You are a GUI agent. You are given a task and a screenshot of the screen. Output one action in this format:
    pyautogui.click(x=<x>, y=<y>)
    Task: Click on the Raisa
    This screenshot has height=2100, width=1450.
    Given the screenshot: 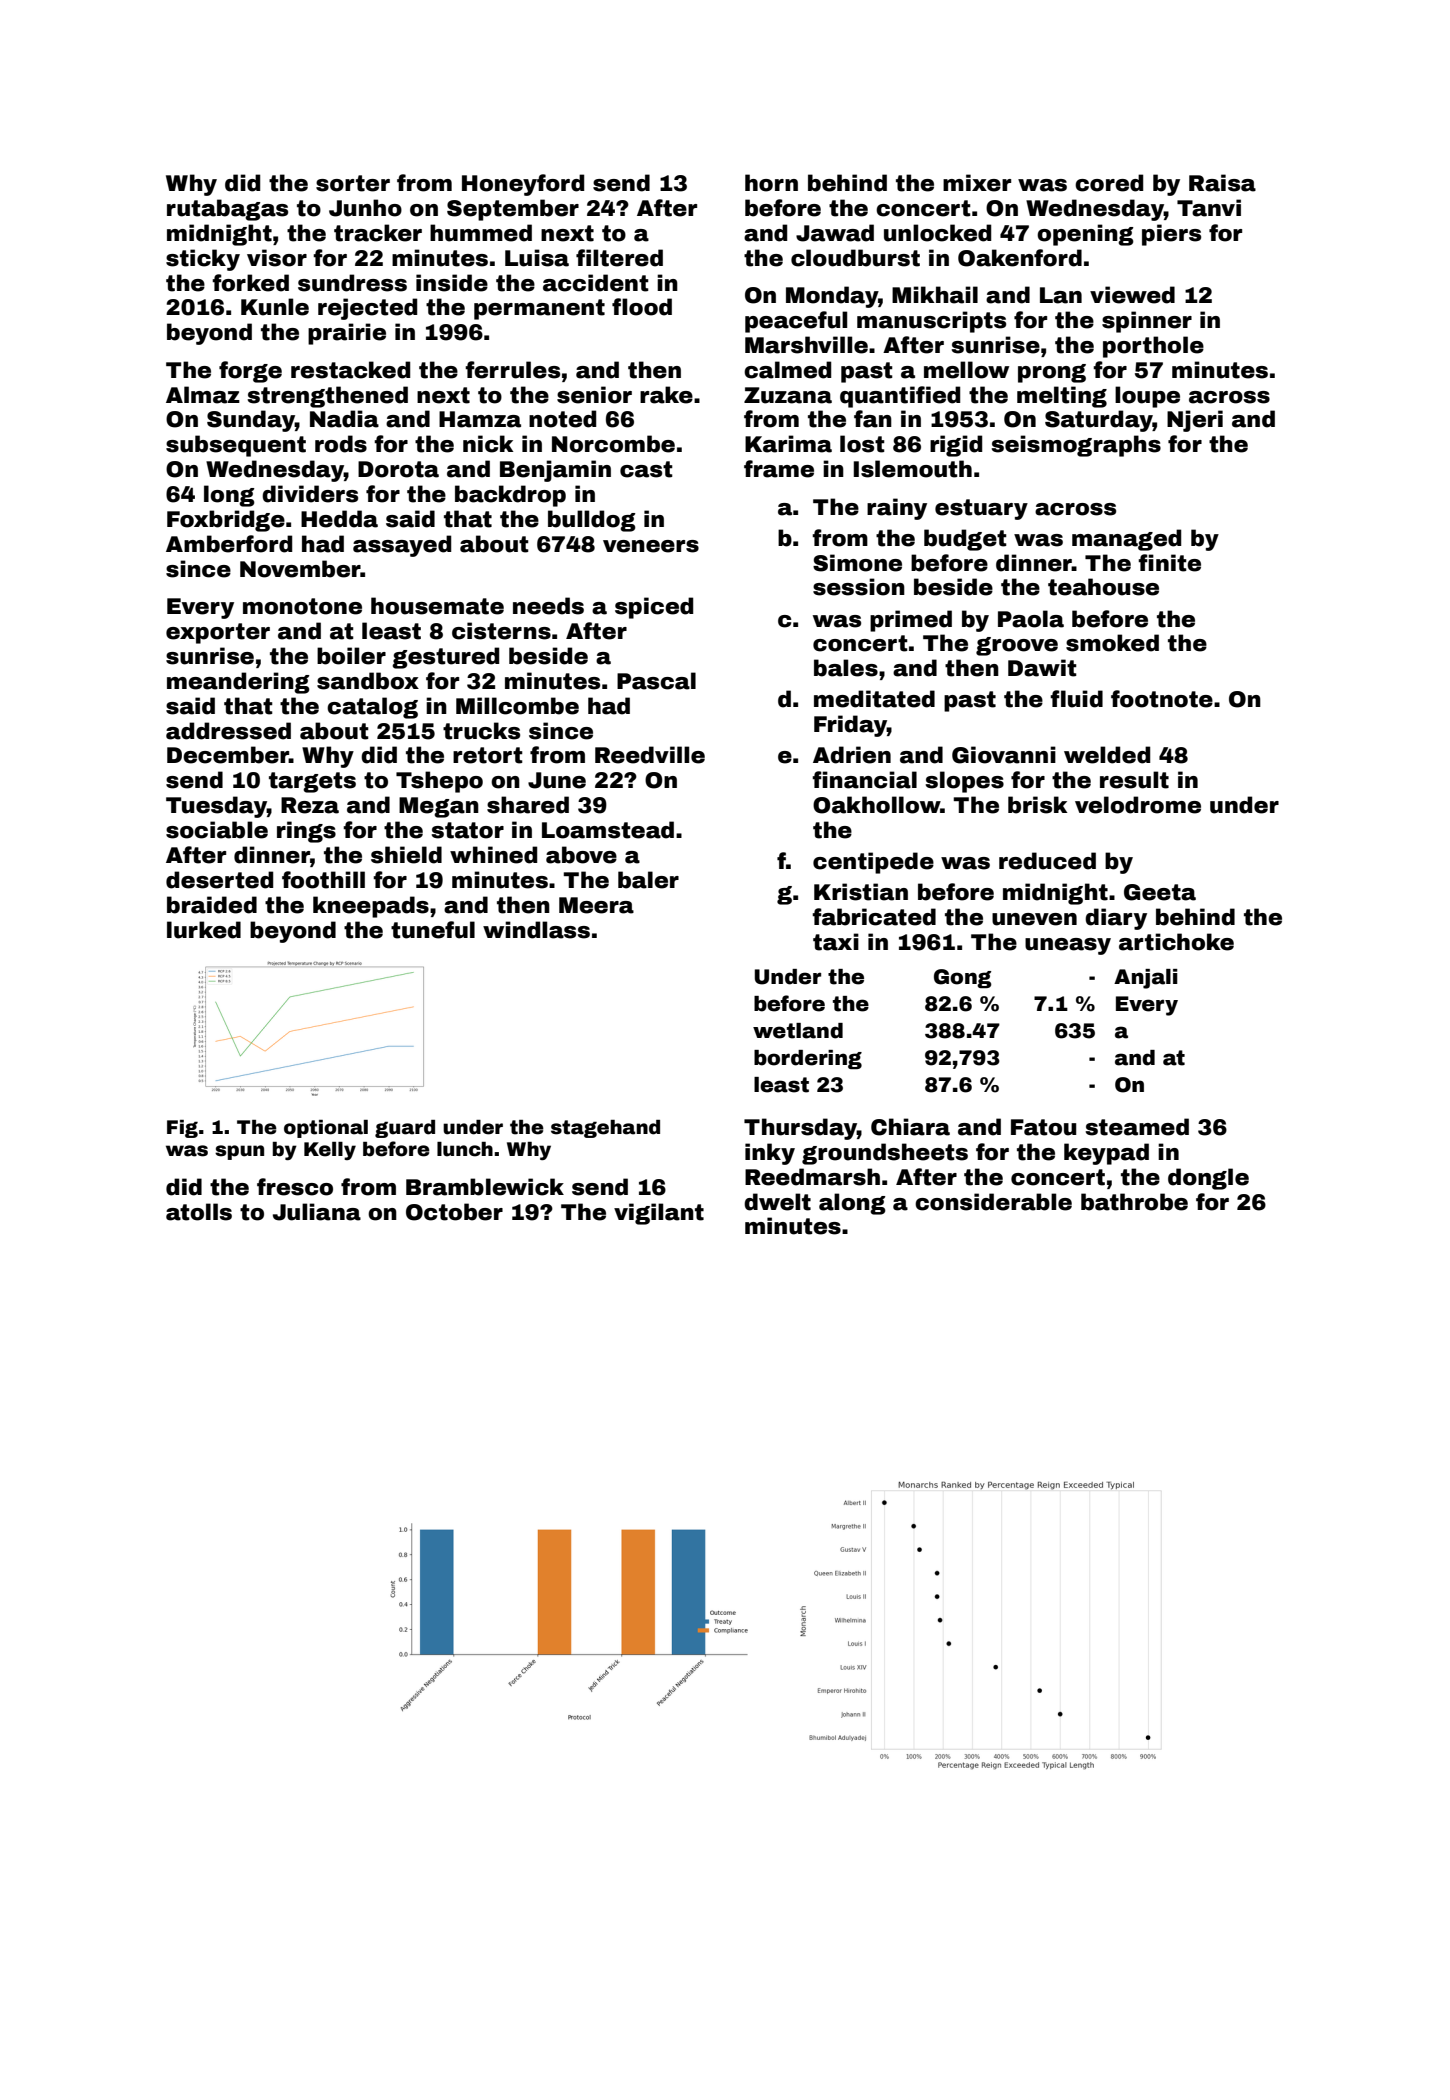 What is the action you would take?
    pyautogui.click(x=1222, y=183)
